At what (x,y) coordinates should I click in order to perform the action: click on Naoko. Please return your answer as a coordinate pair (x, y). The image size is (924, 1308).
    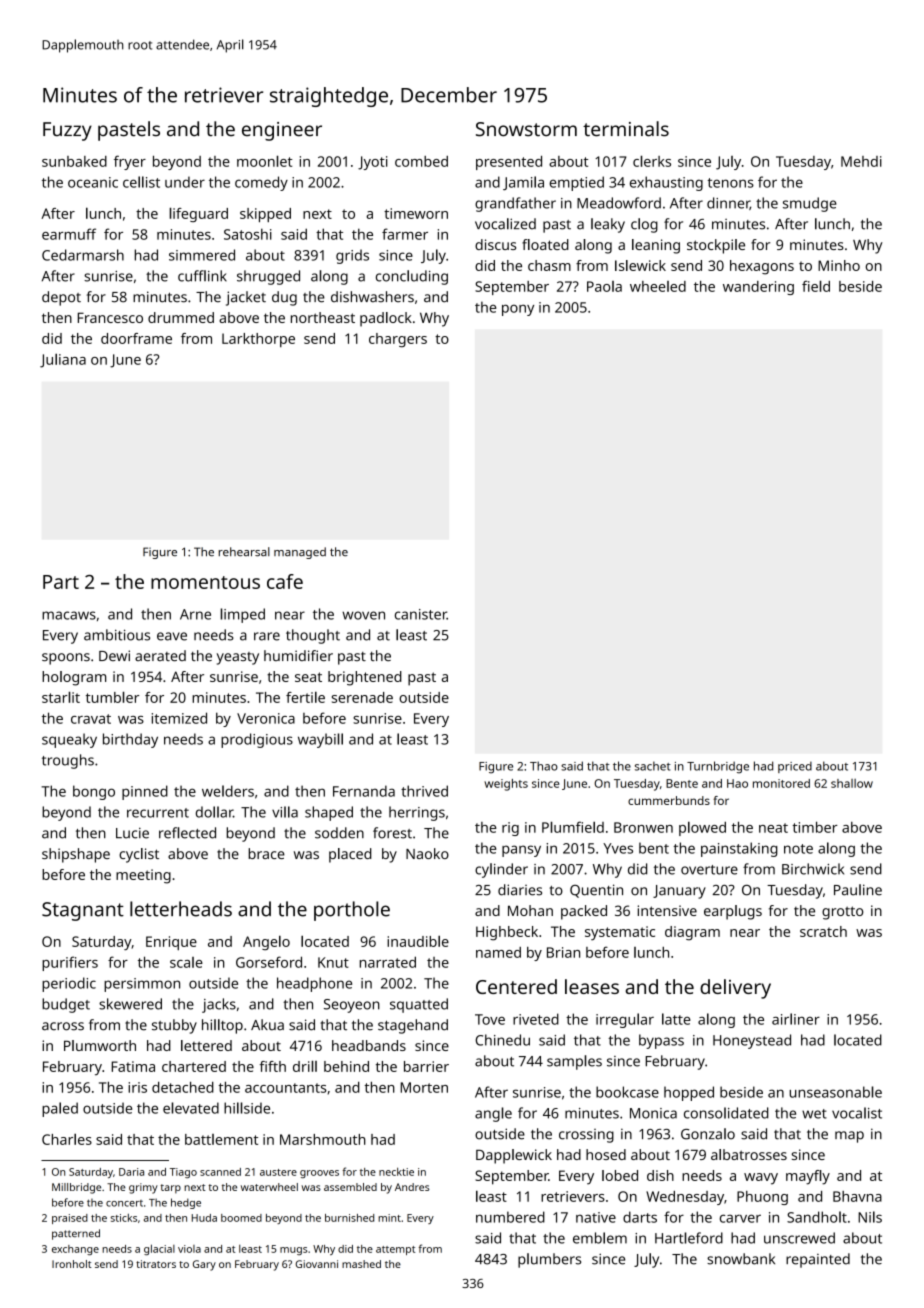
    Looking at the image, I should click on (427, 853).
